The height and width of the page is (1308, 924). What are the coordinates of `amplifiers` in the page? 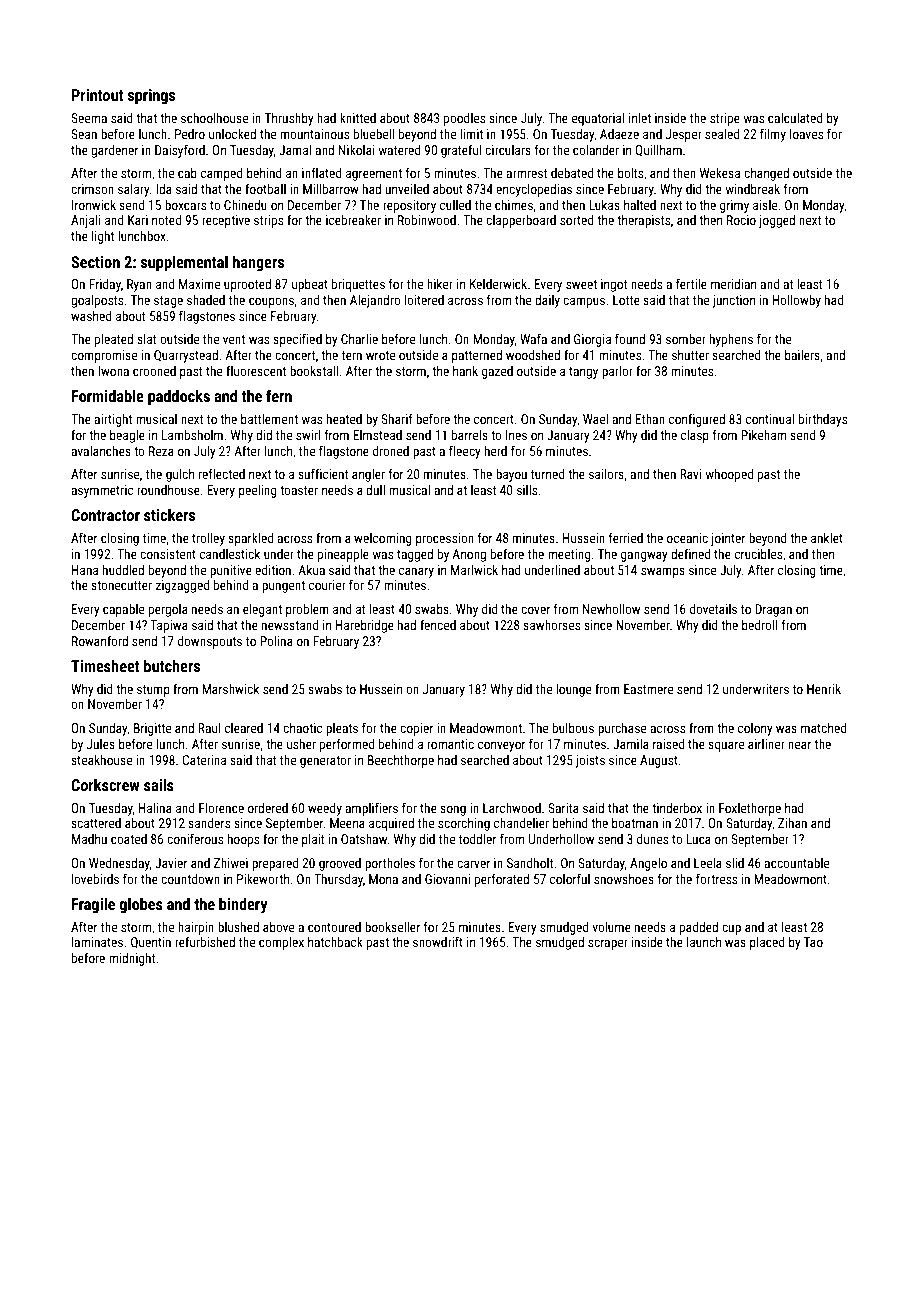 It's located at (371, 809).
